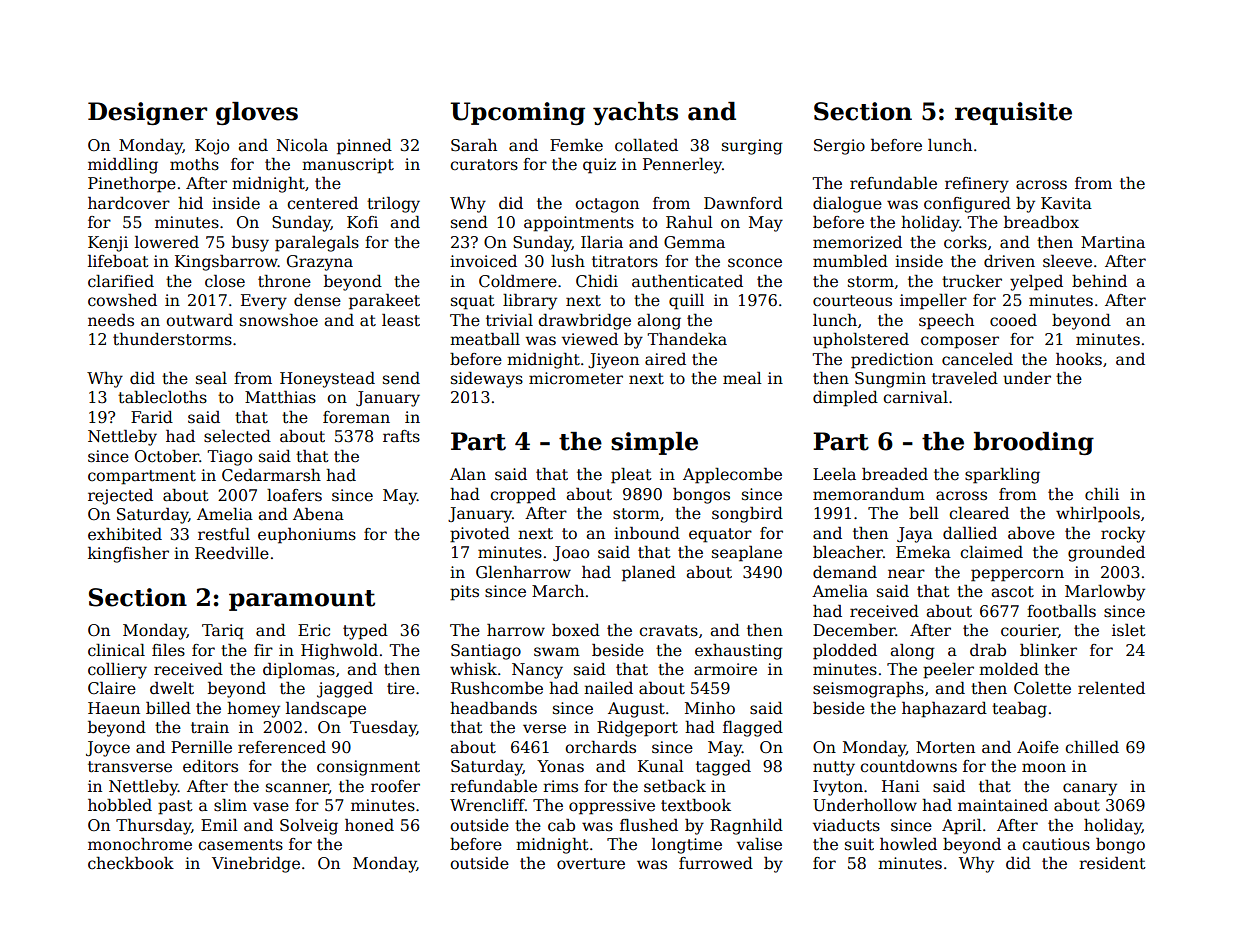 The image size is (1233, 952). What do you see at coordinates (1034, 443) in the screenshot?
I see `brooding` at bounding box center [1034, 443].
